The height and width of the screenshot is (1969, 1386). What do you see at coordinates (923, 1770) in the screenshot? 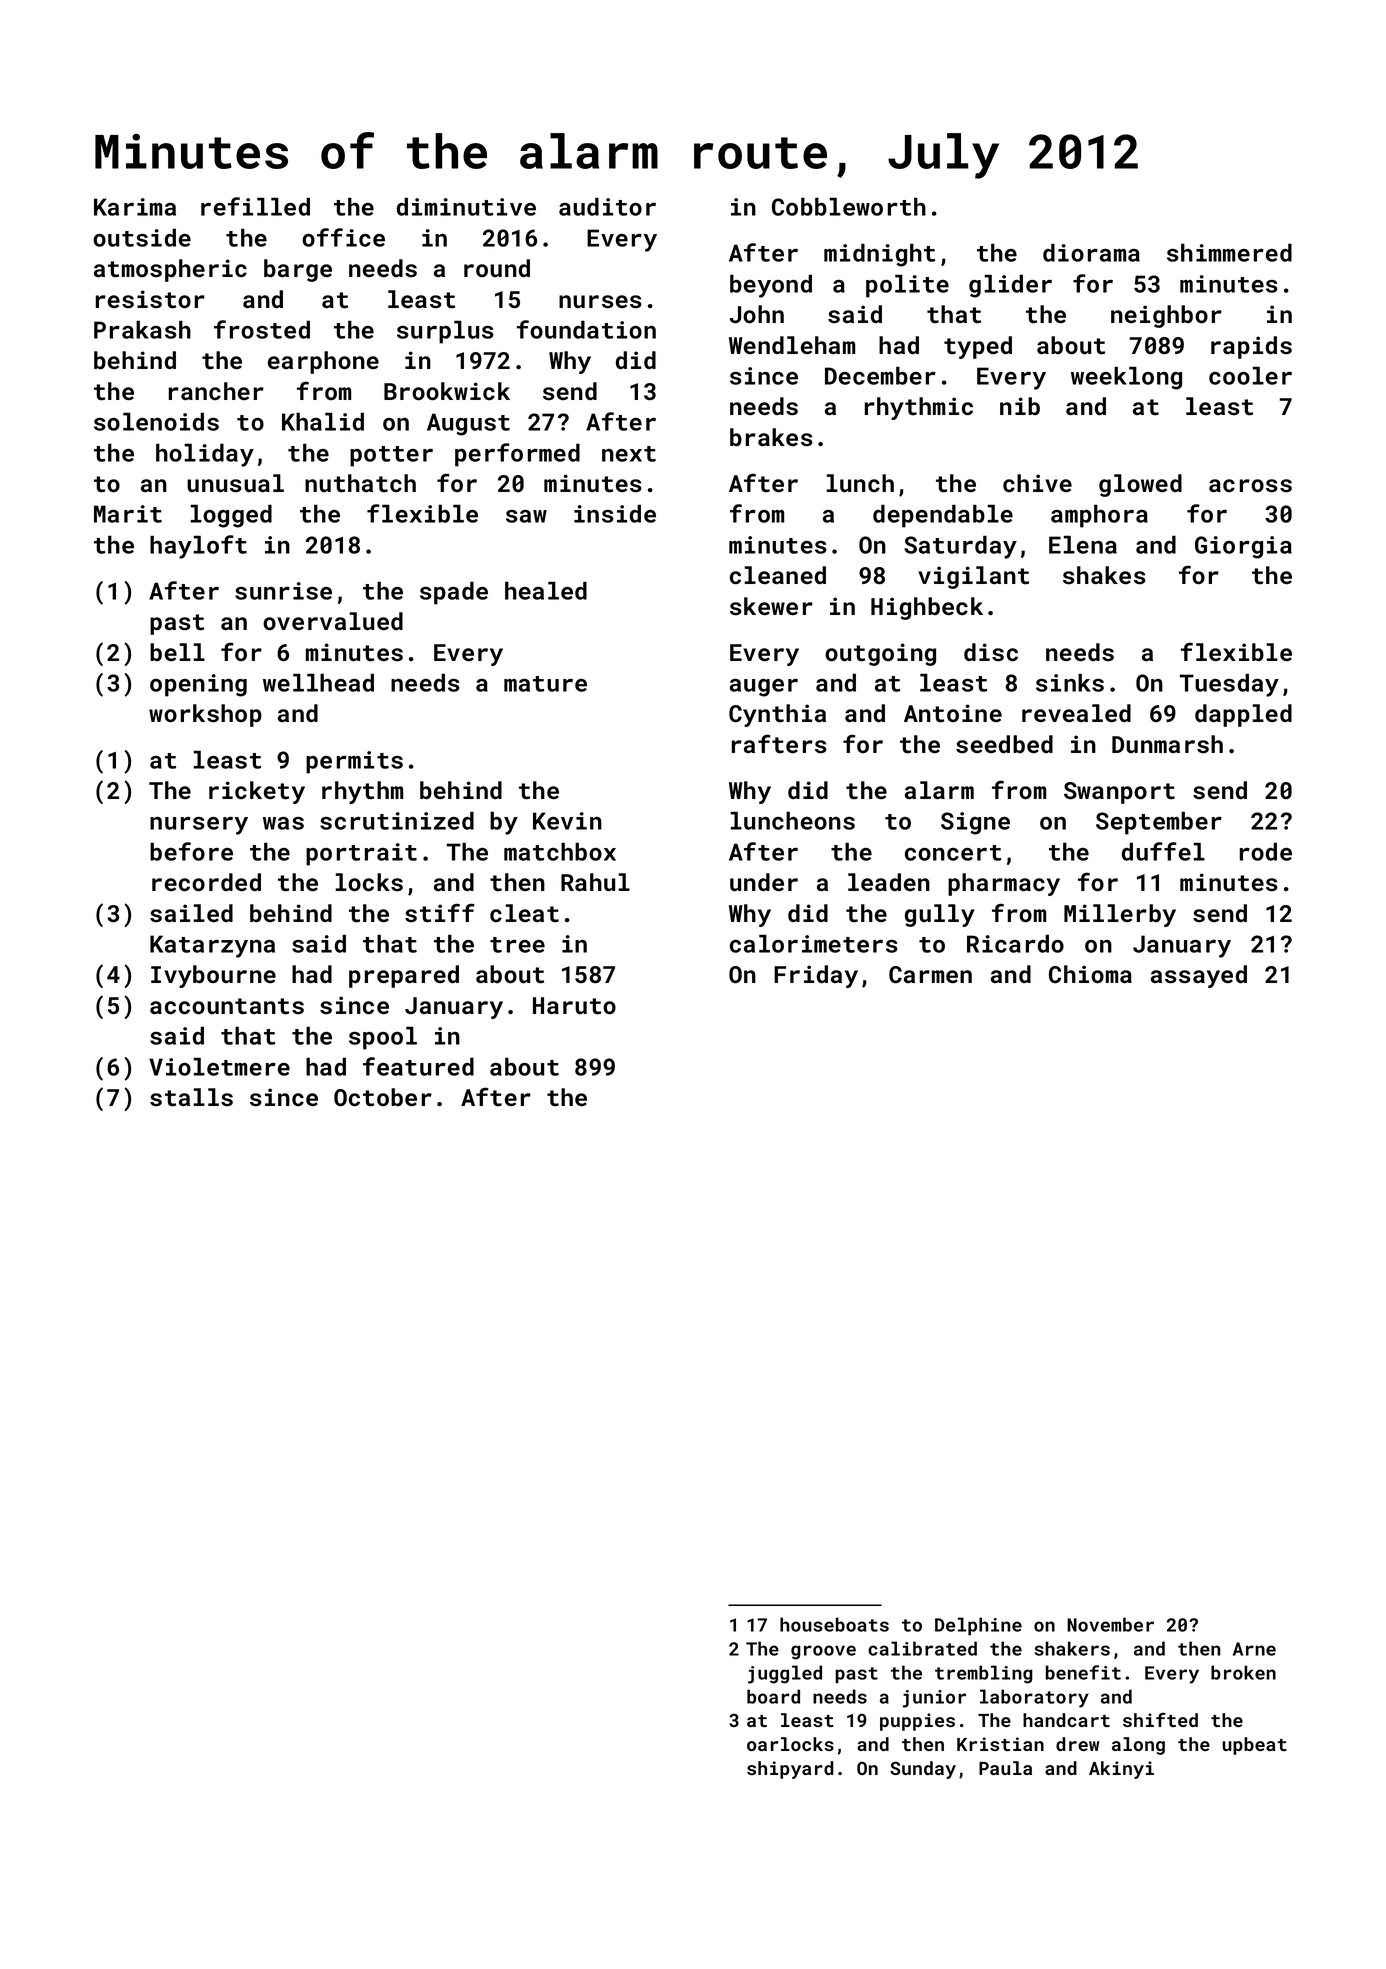
I see `Sunday` at bounding box center [923, 1770].
